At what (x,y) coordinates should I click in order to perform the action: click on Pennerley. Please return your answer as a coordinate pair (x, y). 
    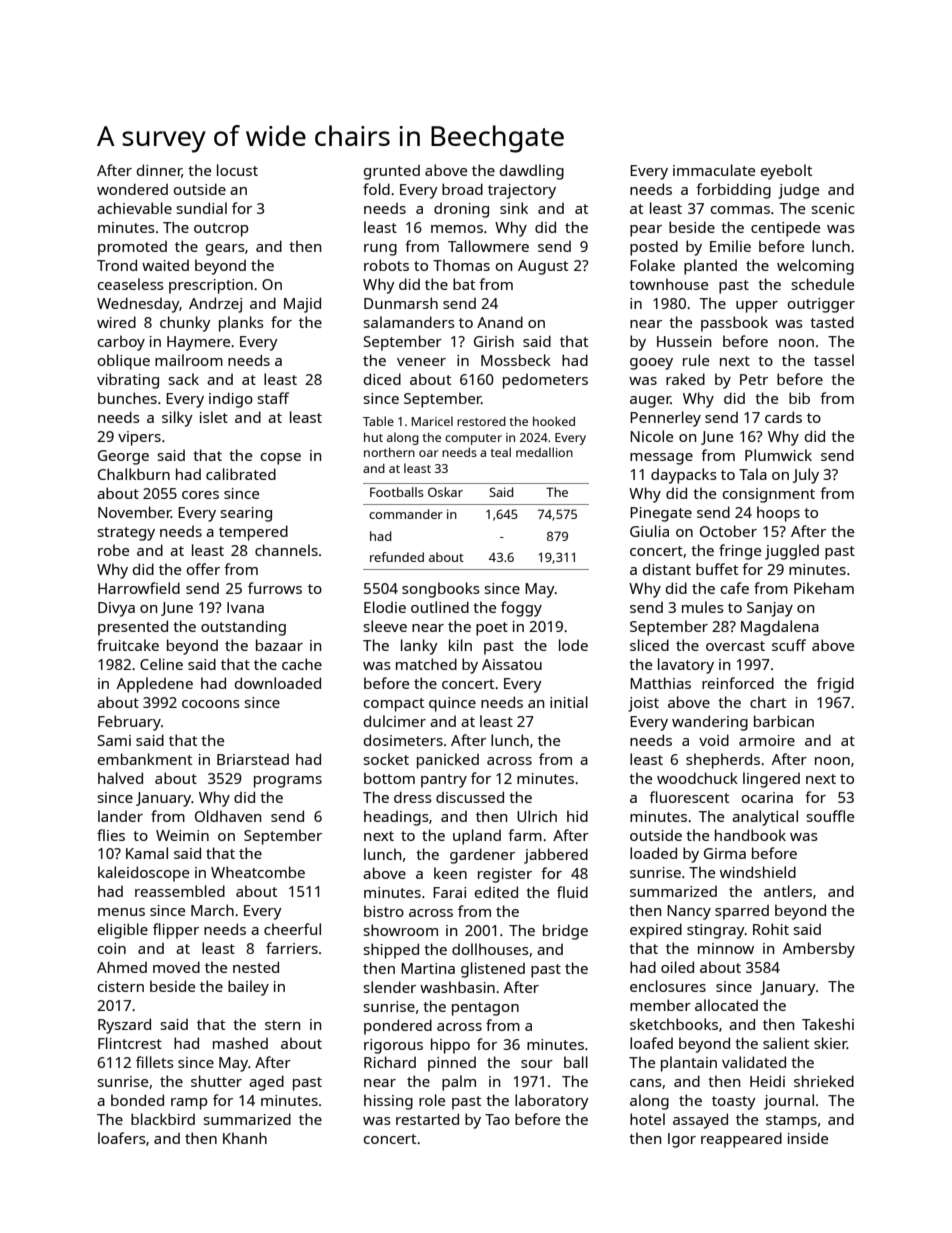
    Looking at the image, I should click on (665, 419).
